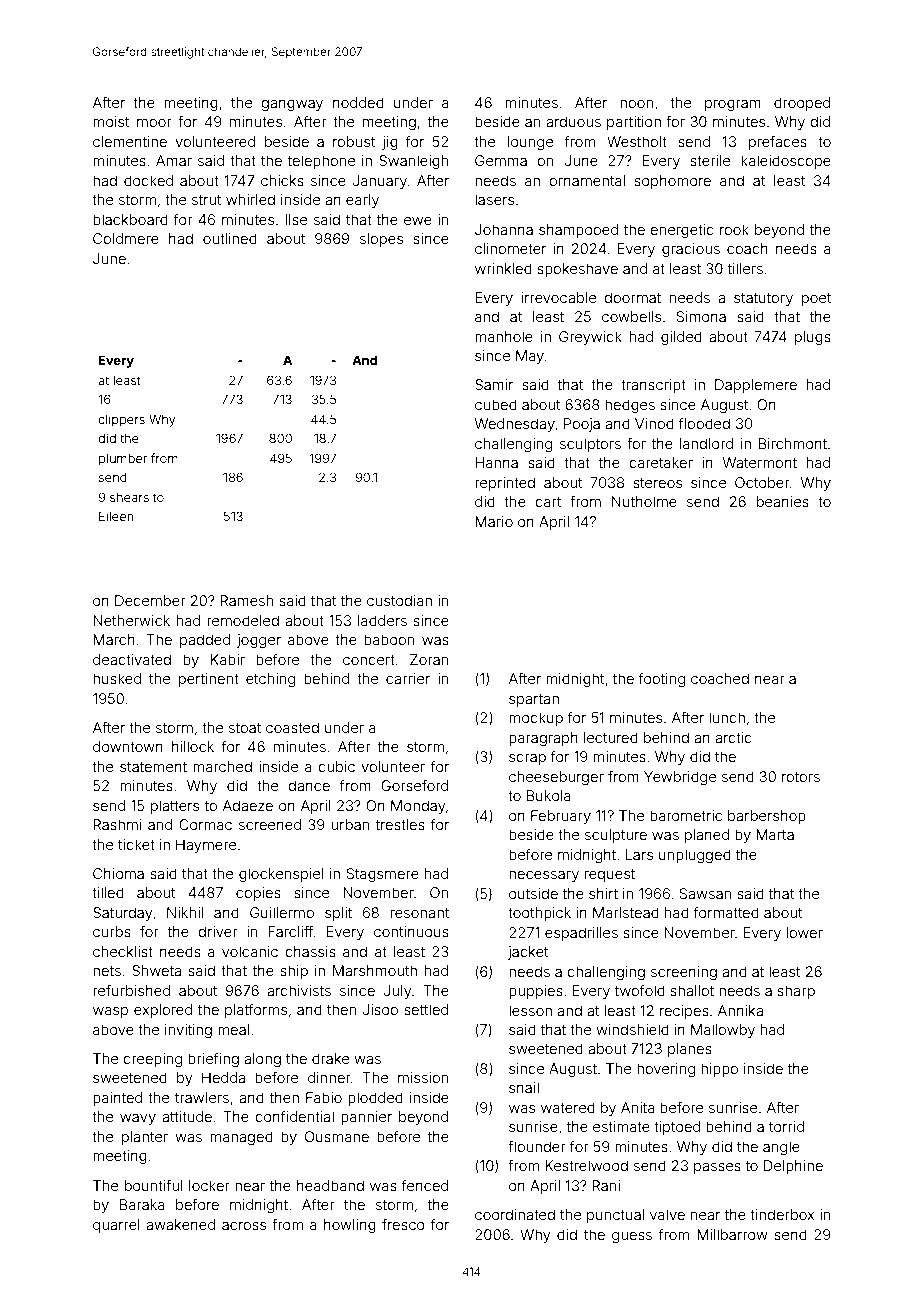 Image resolution: width=924 pixels, height=1308 pixels. Describe the element at coordinates (209, 680) in the image. I see `pertinent` at that location.
